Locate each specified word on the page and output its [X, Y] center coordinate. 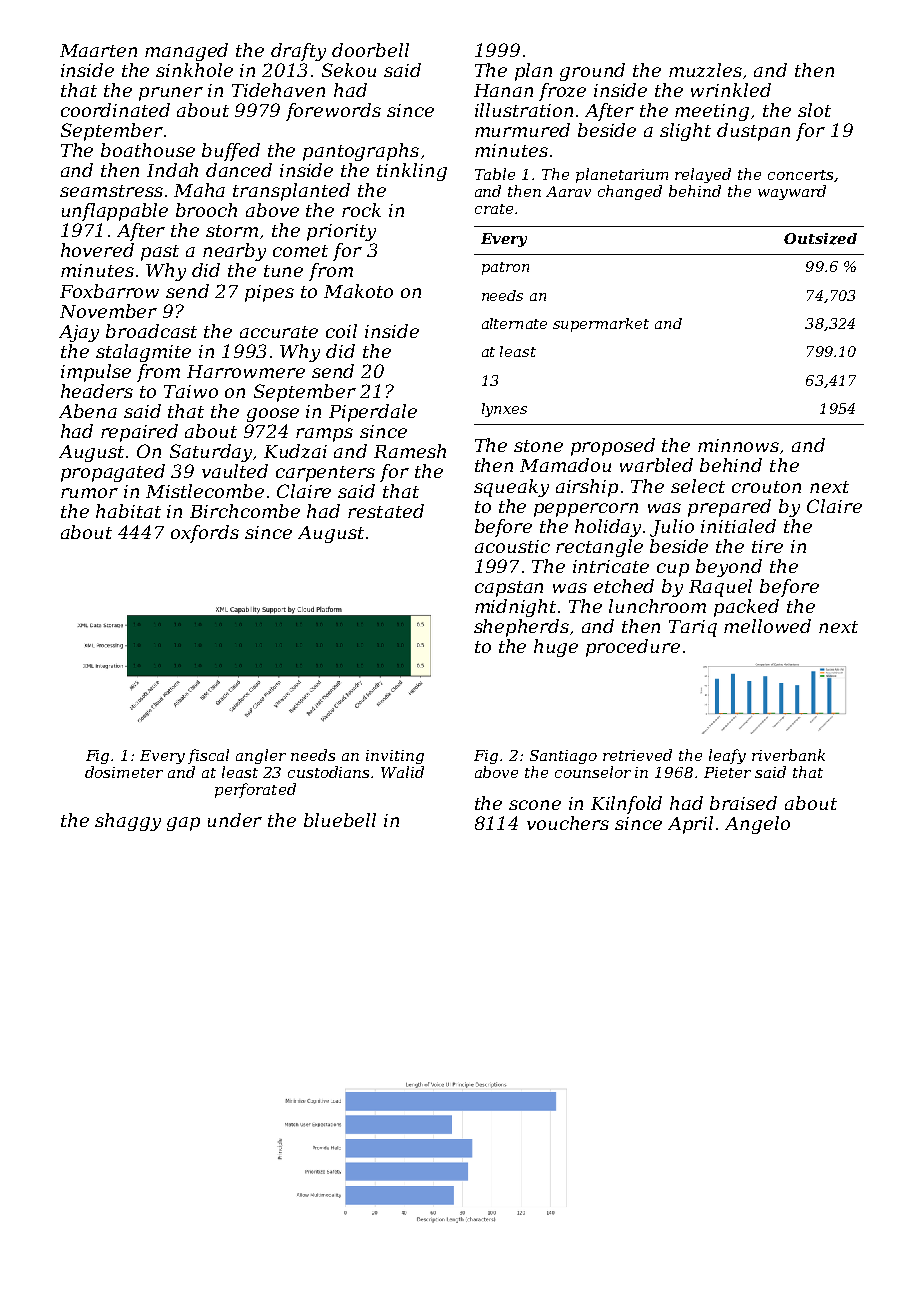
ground [592, 72]
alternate [514, 323]
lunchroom [657, 606]
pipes [269, 293]
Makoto [358, 291]
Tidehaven [278, 90]
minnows [738, 445]
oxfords [205, 534]
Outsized [820, 239]
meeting [712, 112]
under [235, 820]
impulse [96, 373]
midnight [515, 608]
